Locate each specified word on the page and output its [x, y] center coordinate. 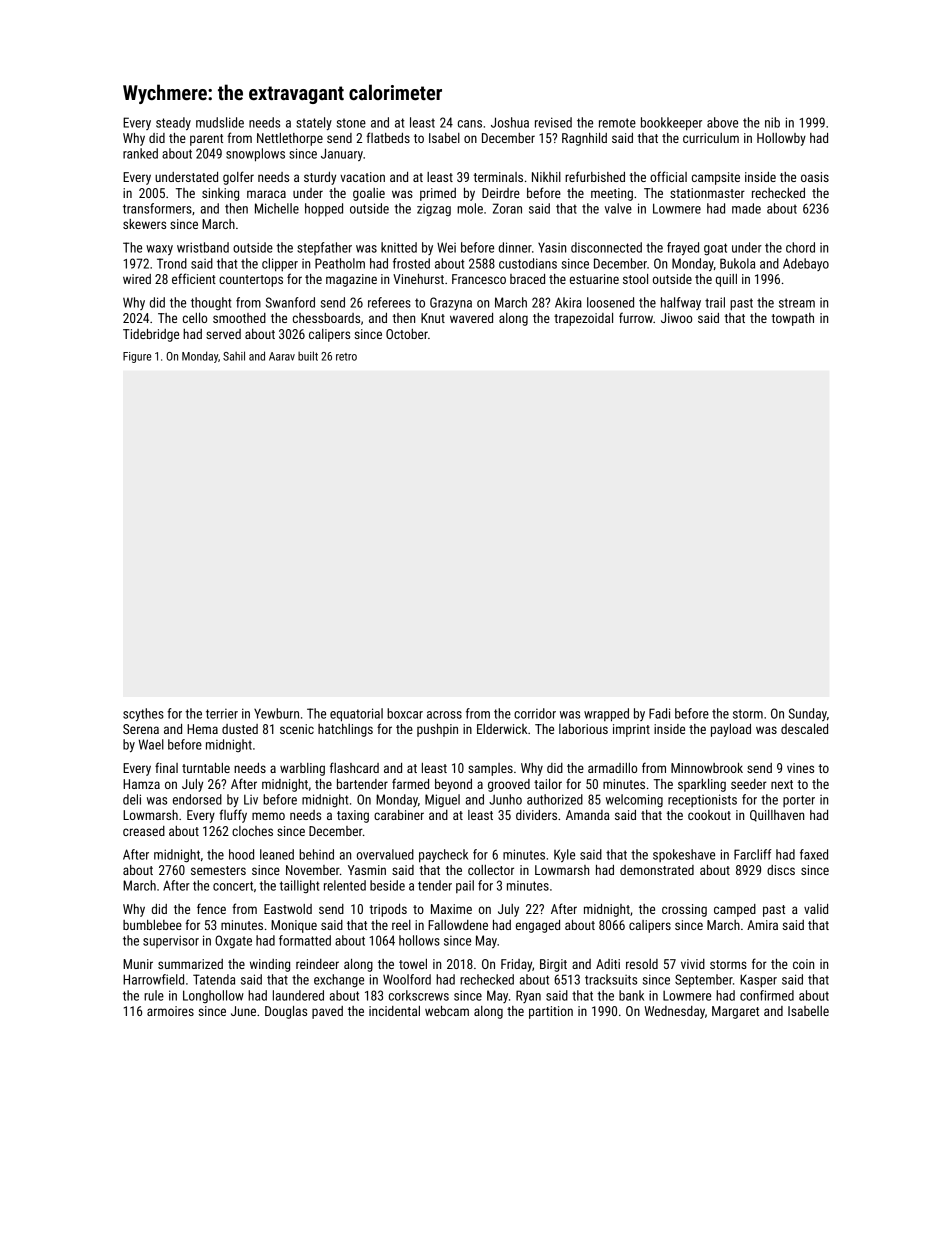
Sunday [808, 714]
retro [346, 357]
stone [351, 123]
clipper [280, 265]
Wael [151, 744]
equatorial [356, 715]
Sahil [234, 356]
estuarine [594, 279]
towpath [792, 319]
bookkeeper [671, 124]
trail [715, 302]
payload [731, 730]
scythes [143, 714]
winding [270, 965]
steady [173, 123]
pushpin [437, 730]
